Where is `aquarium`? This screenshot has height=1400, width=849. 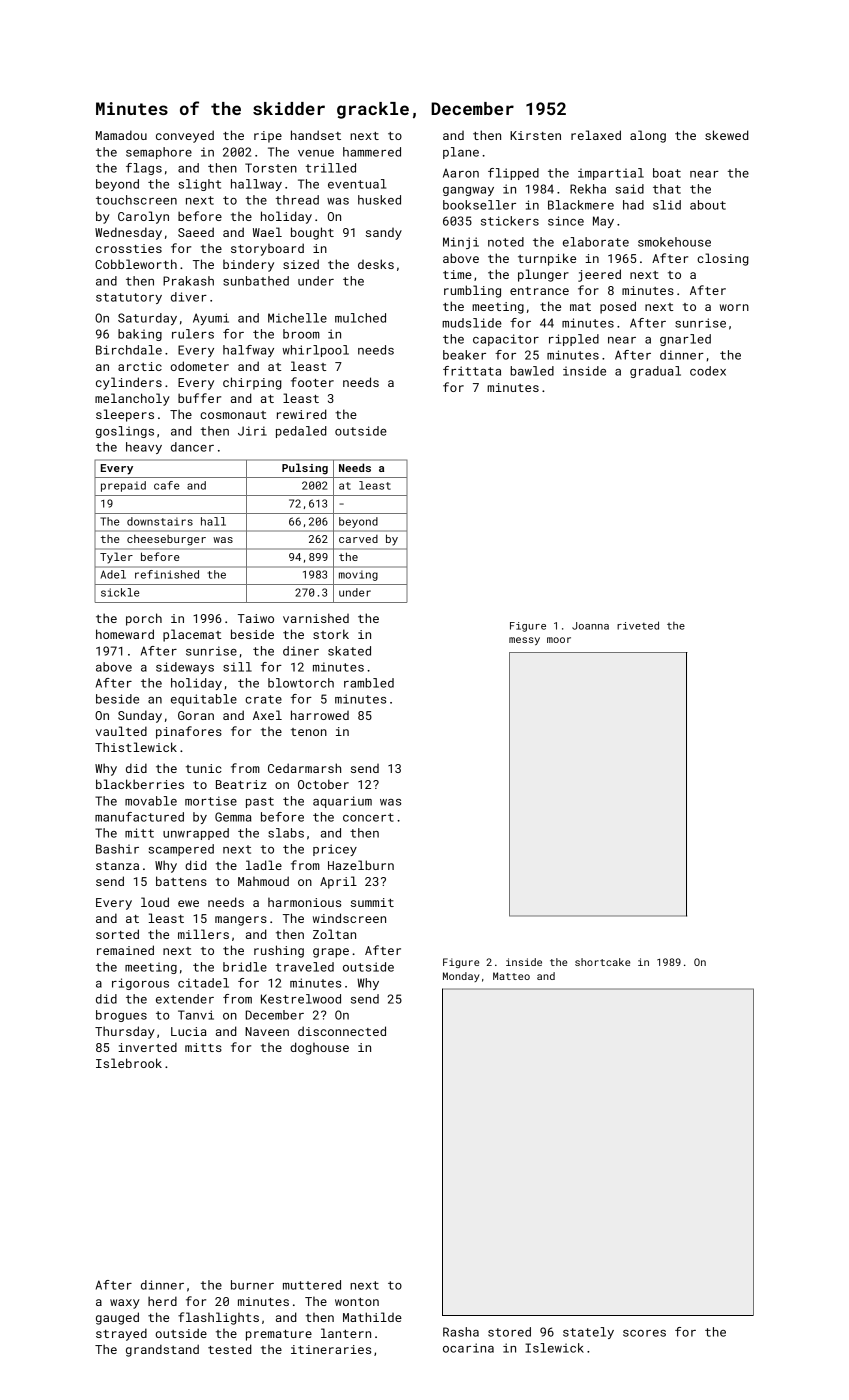 aquarium is located at coordinates (342, 802).
